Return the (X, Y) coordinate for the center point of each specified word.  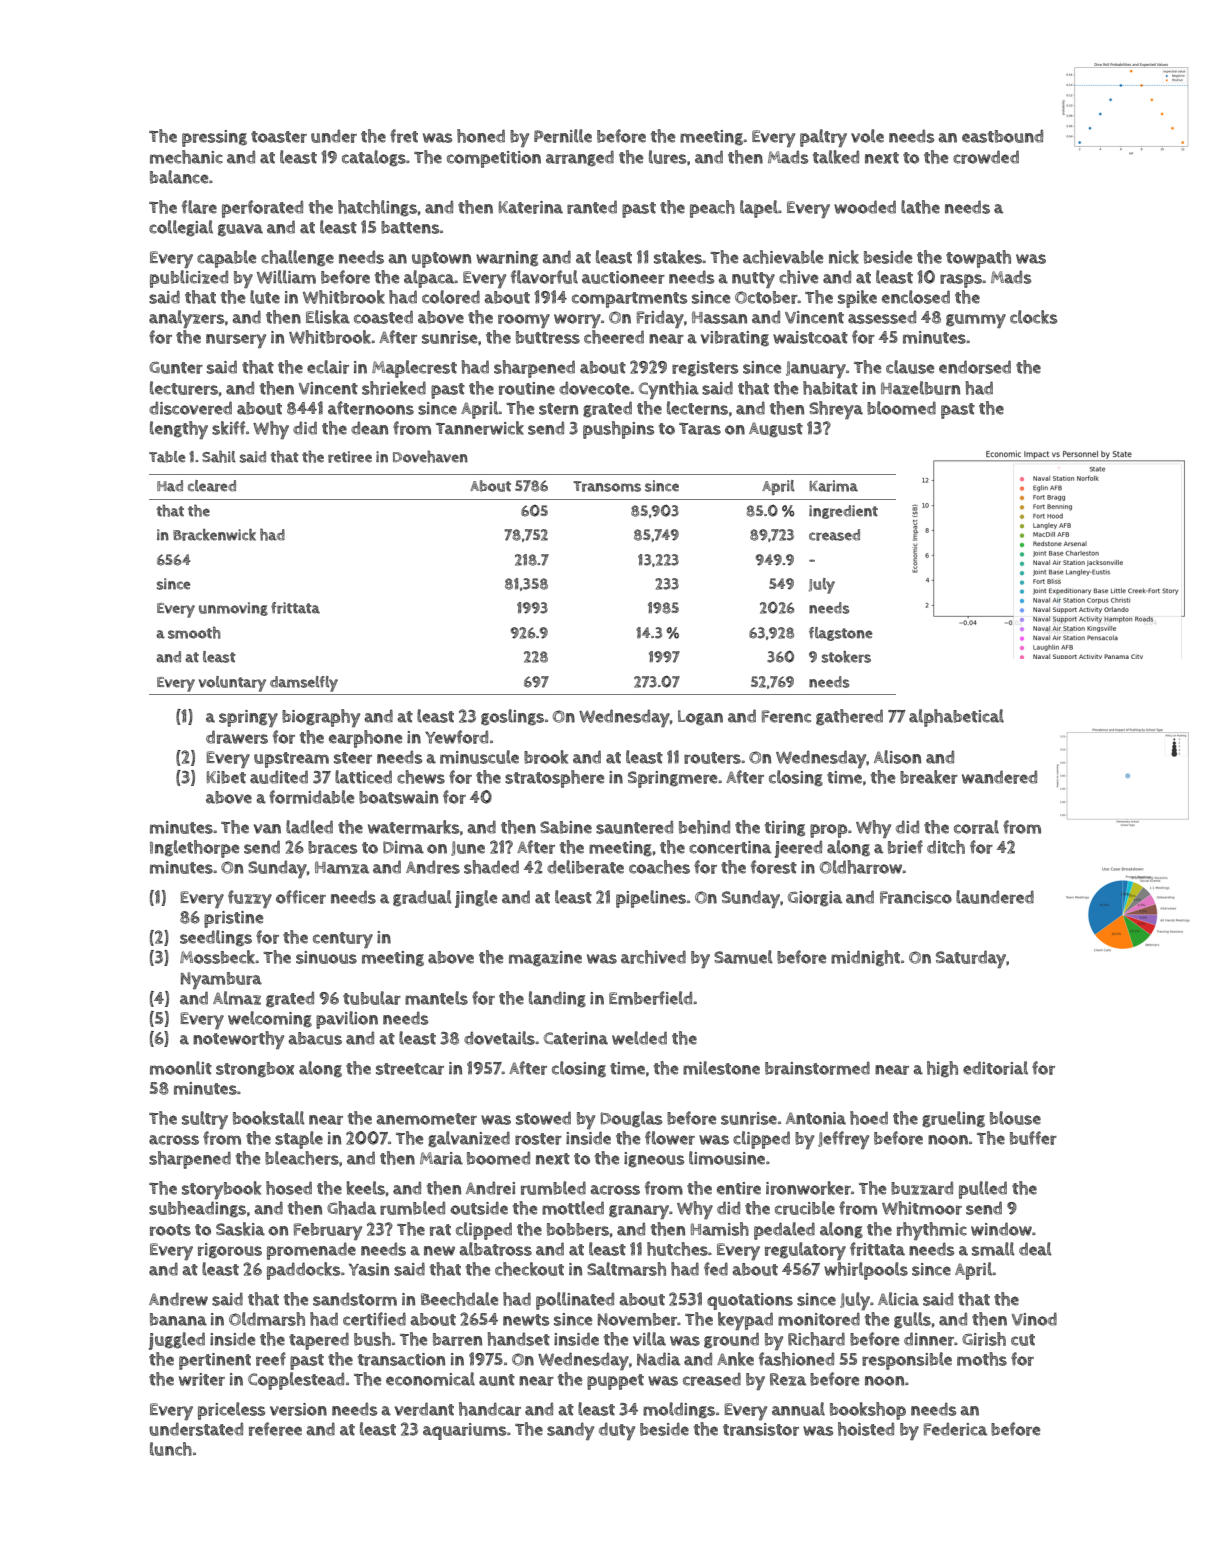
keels (366, 1188)
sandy (570, 1431)
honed (481, 136)
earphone (365, 739)
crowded (986, 157)
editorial (995, 1068)
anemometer (426, 1119)
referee (275, 1429)
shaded (491, 867)
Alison (897, 757)
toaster (279, 137)
